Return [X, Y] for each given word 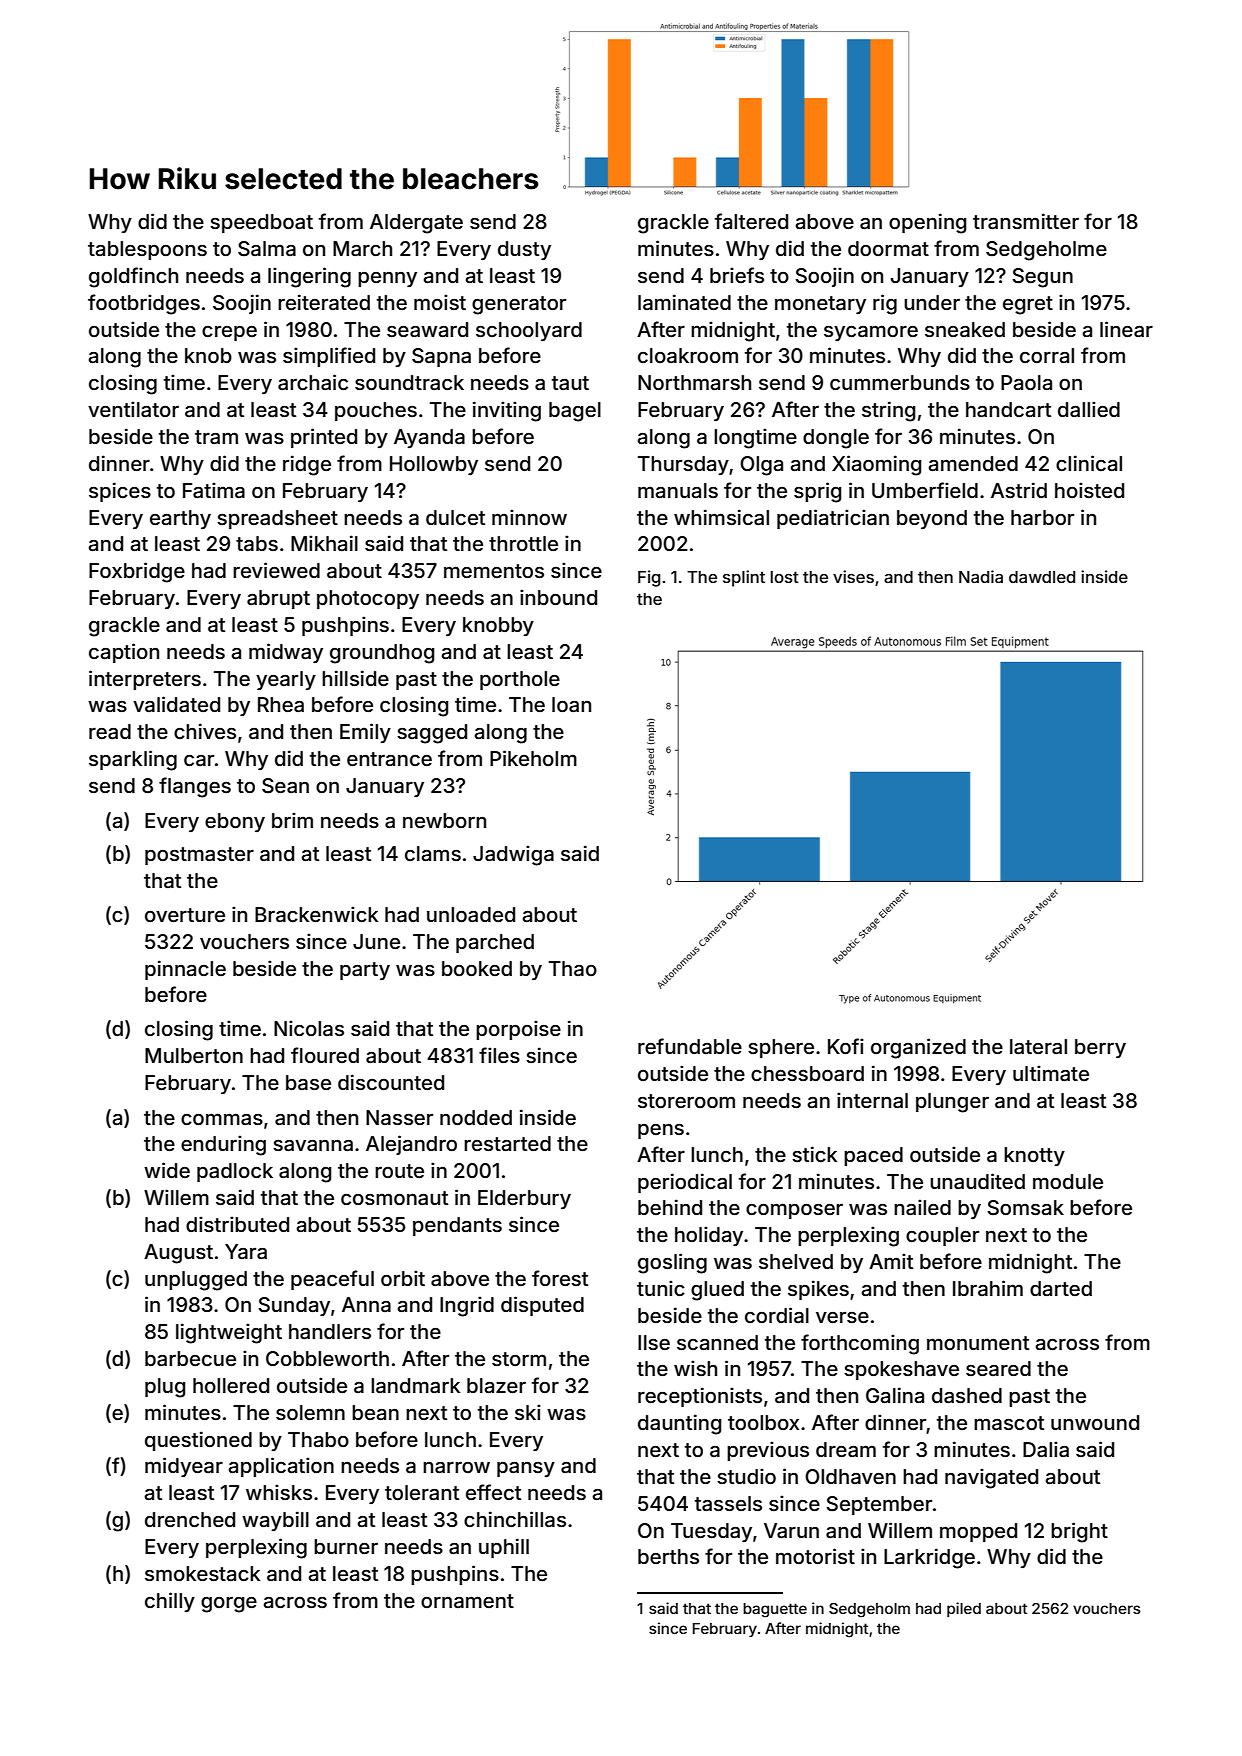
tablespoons [147, 250]
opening [927, 223]
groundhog [382, 654]
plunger [952, 1103]
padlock [235, 1172]
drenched [190, 1519]
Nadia [981, 576]
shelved [796, 1261]
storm [519, 1359]
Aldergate [416, 224]
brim [292, 820]
